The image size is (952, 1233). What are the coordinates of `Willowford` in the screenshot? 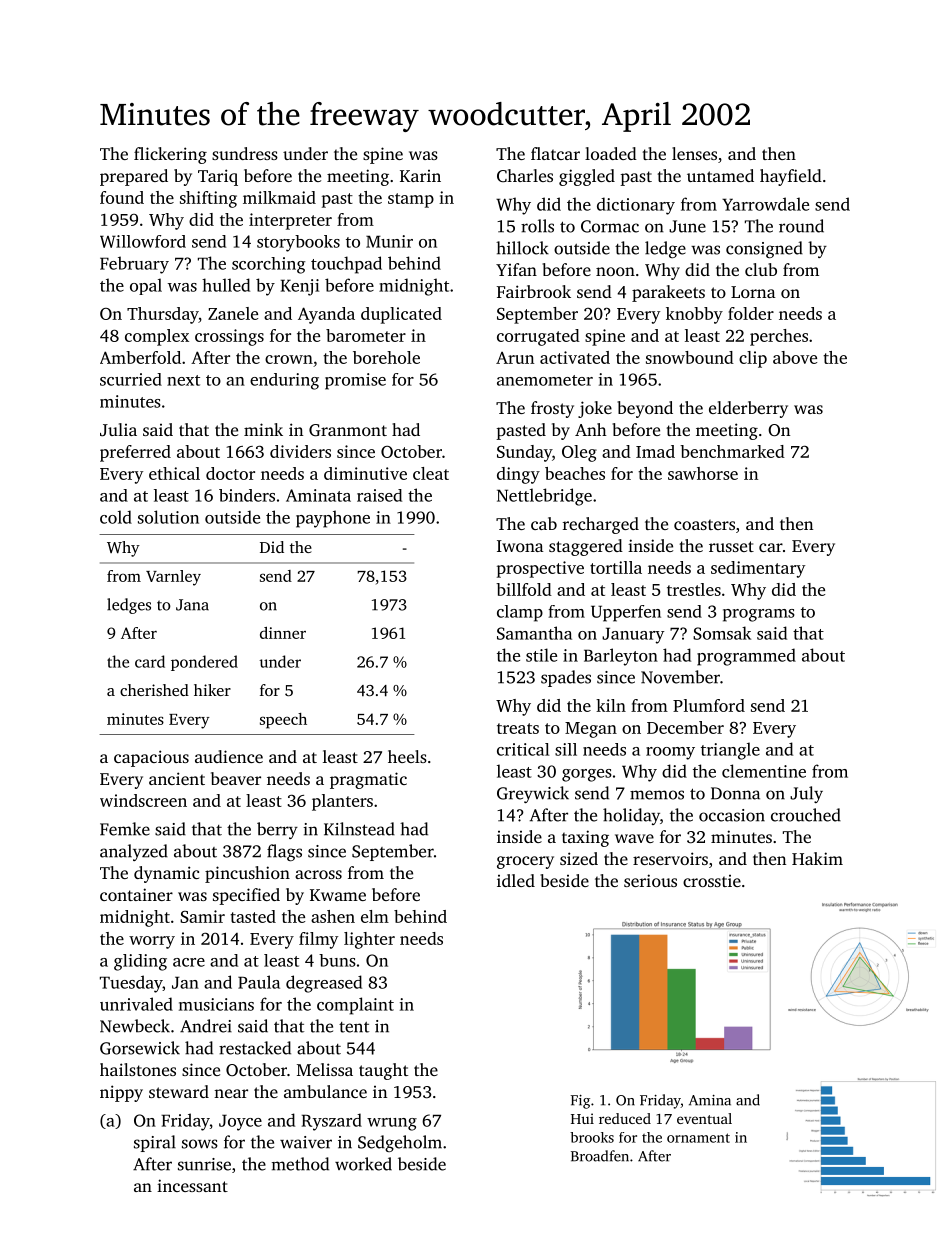 It's located at (143, 241).
